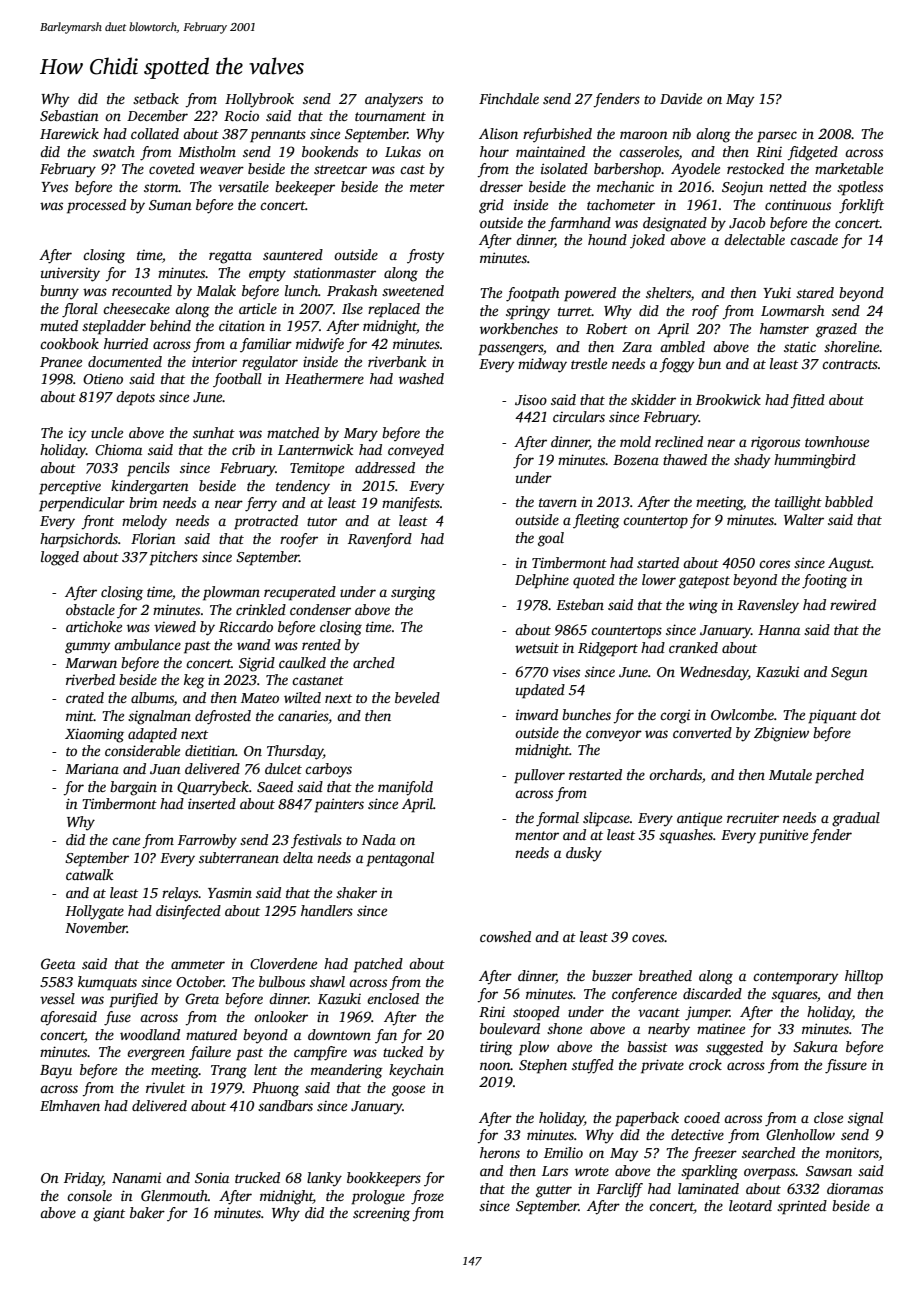 The height and width of the screenshot is (1308, 924). Describe the element at coordinates (815, 1046) in the screenshot. I see `Sakura` at that location.
